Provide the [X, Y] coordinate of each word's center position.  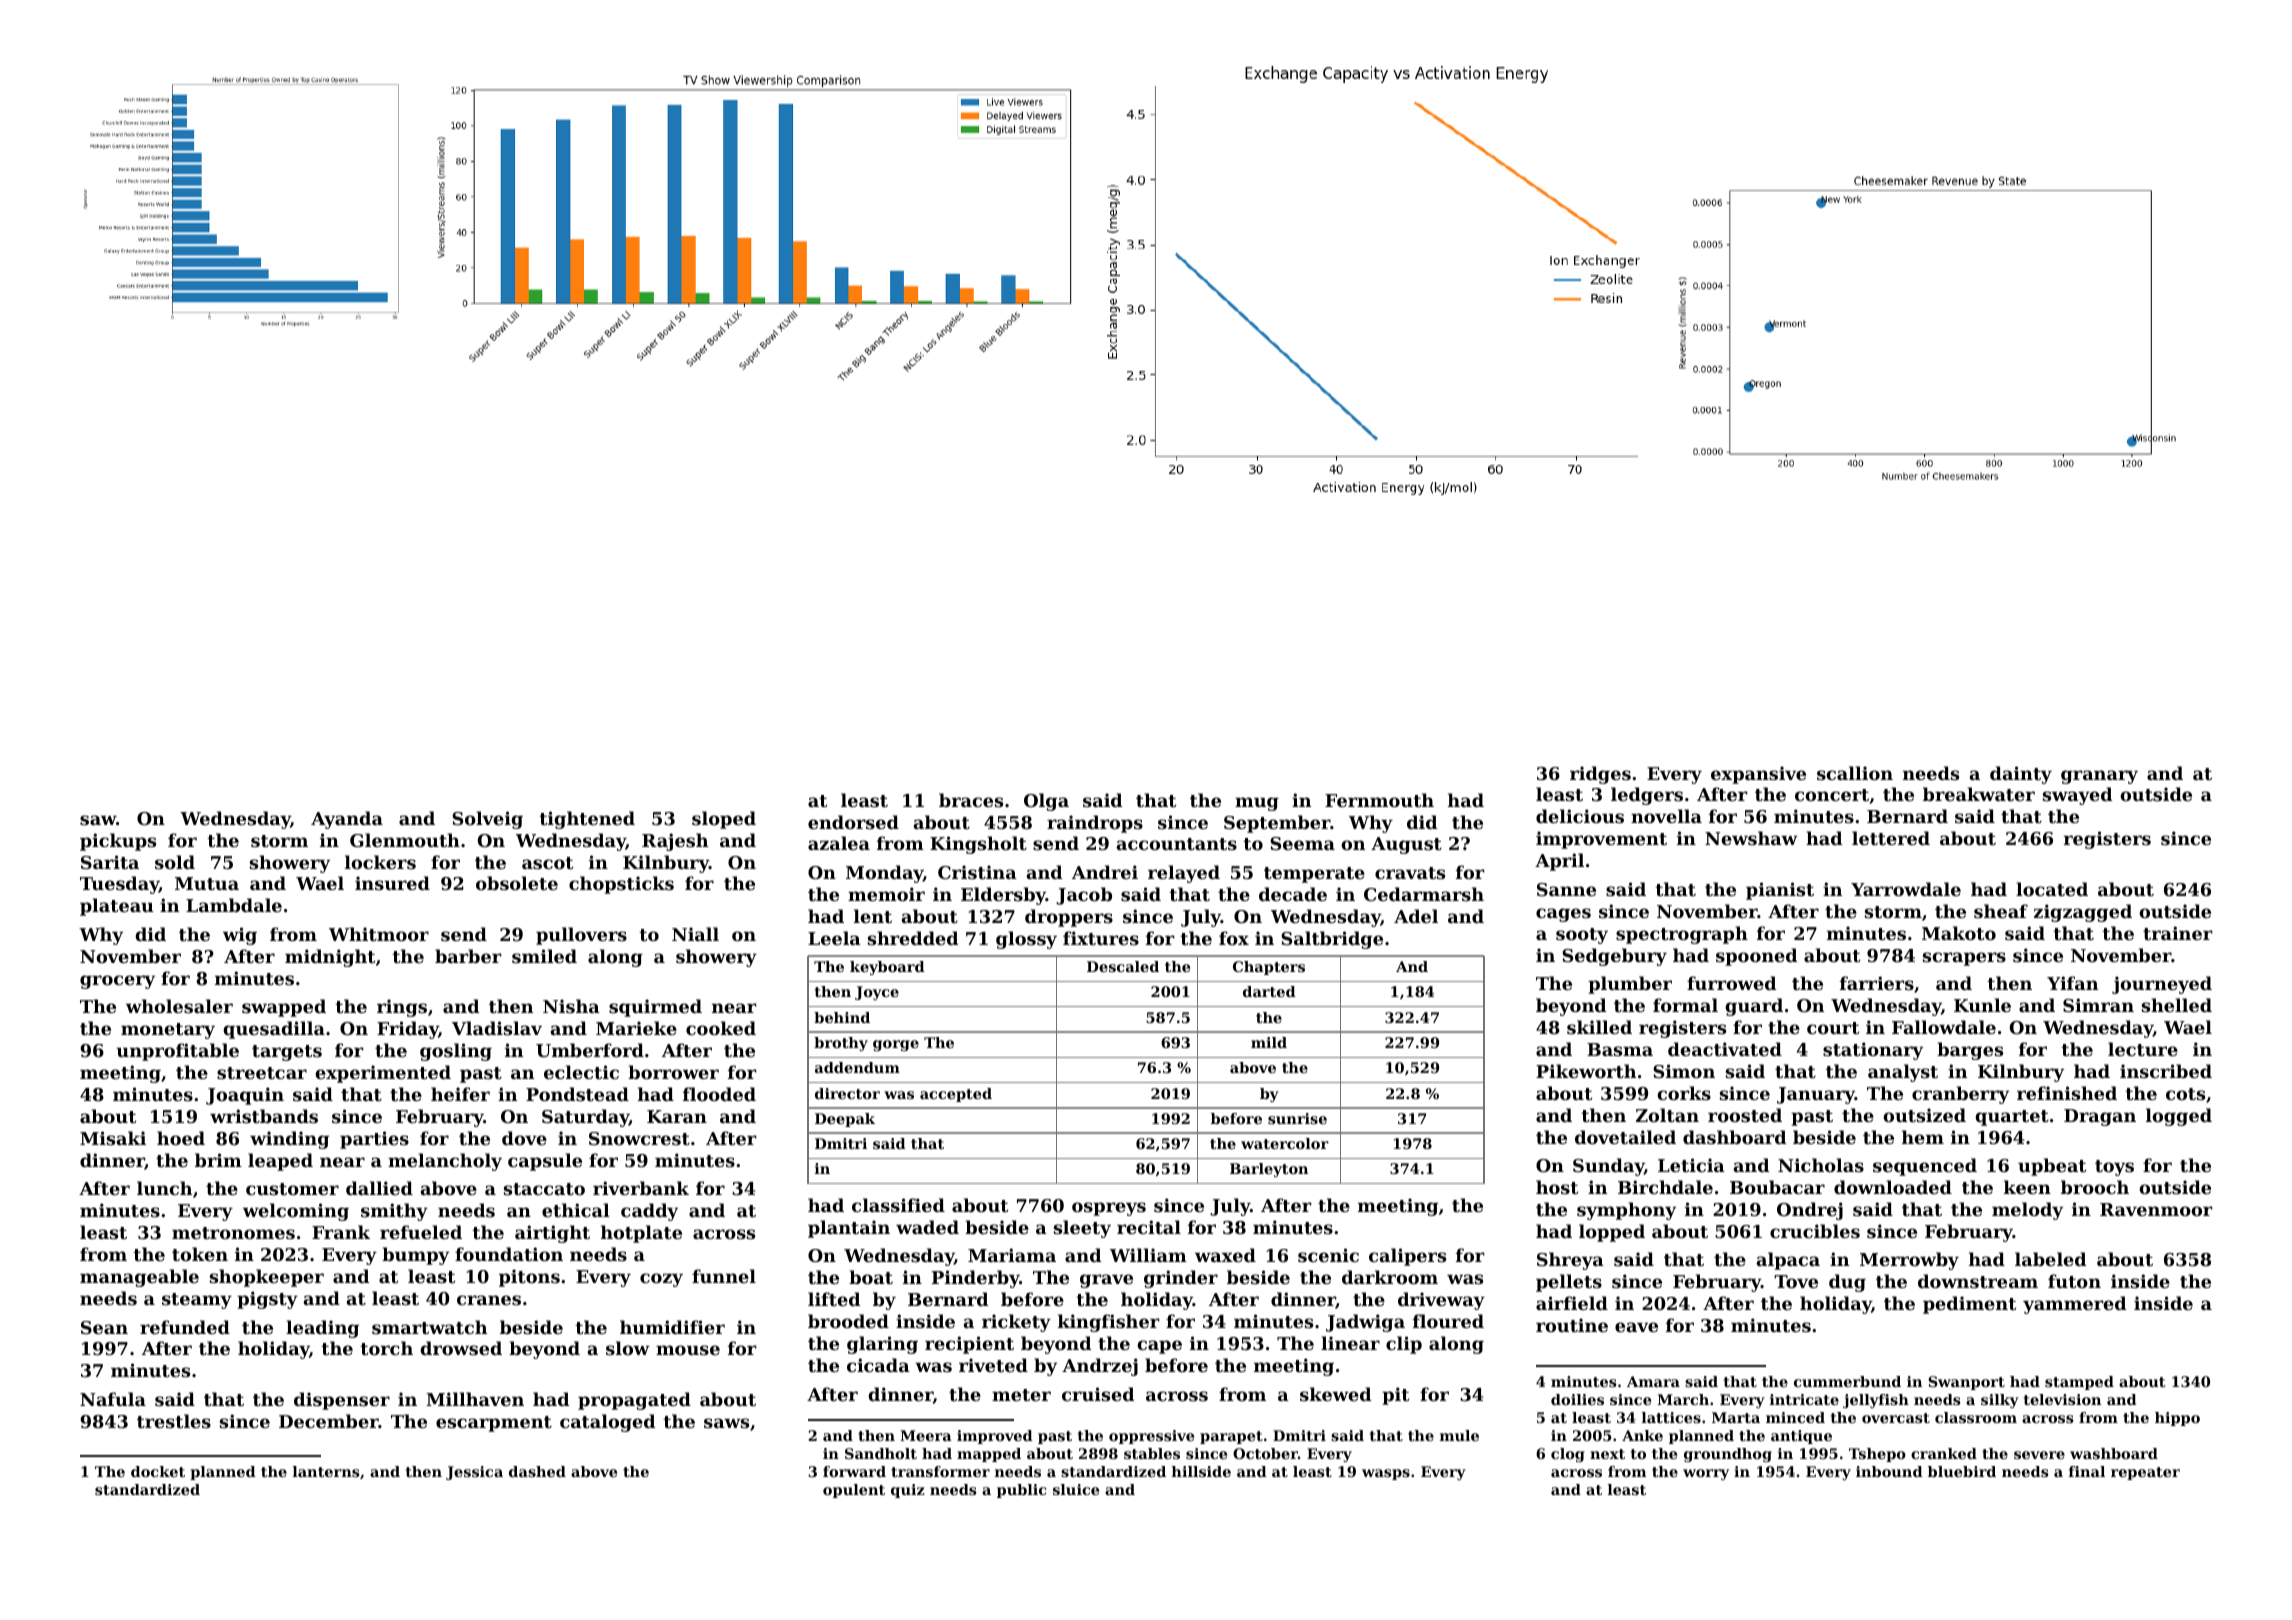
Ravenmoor [2156, 1209]
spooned [1756, 957]
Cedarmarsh [1424, 894]
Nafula [113, 1399]
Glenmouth [405, 840]
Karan [677, 1116]
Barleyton [1269, 1170]
